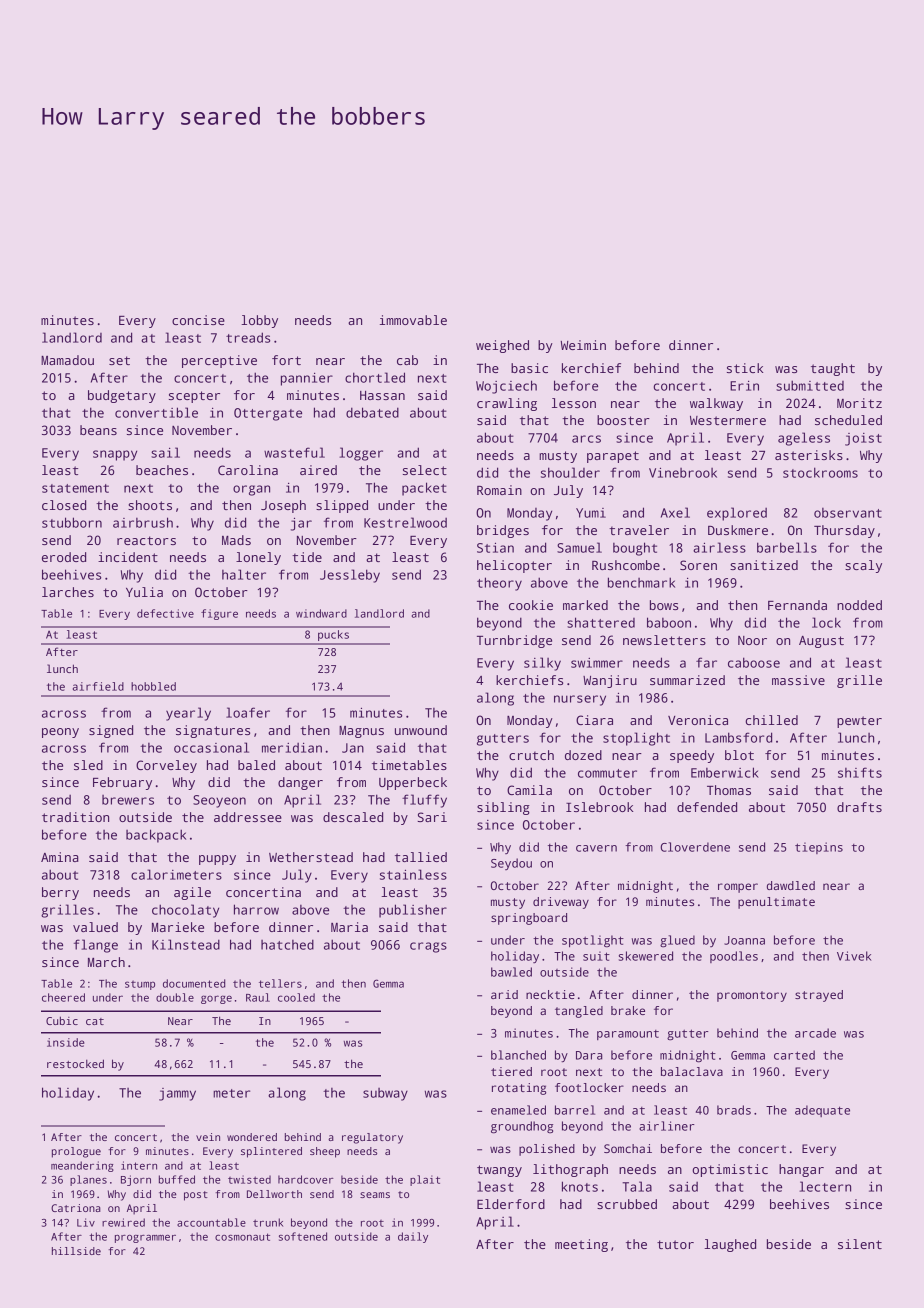 The height and width of the document is (1308, 924). Describe the element at coordinates (194, 397) in the document. I see `scepter` at that location.
